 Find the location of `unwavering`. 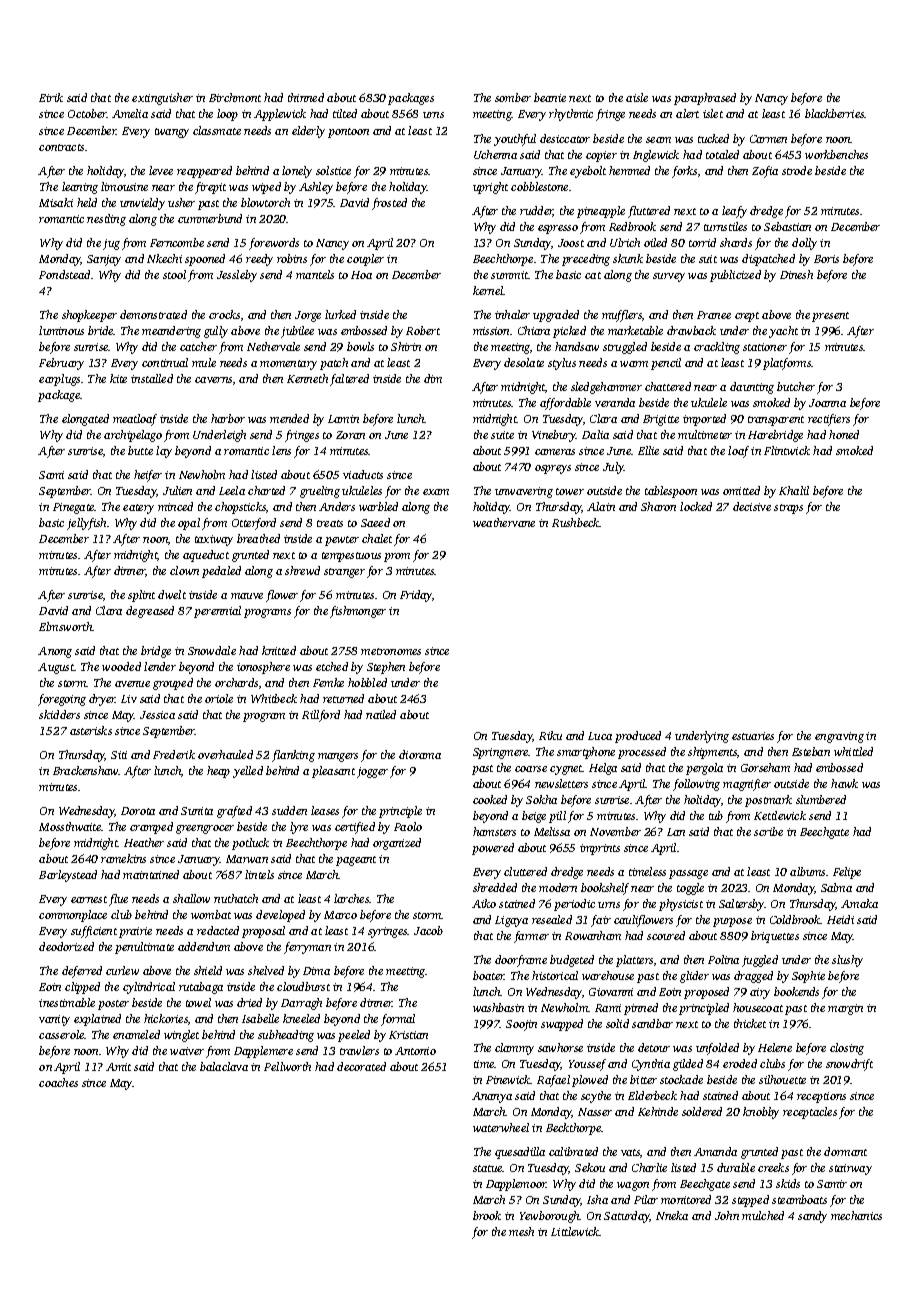

unwavering is located at coordinates (524, 492).
